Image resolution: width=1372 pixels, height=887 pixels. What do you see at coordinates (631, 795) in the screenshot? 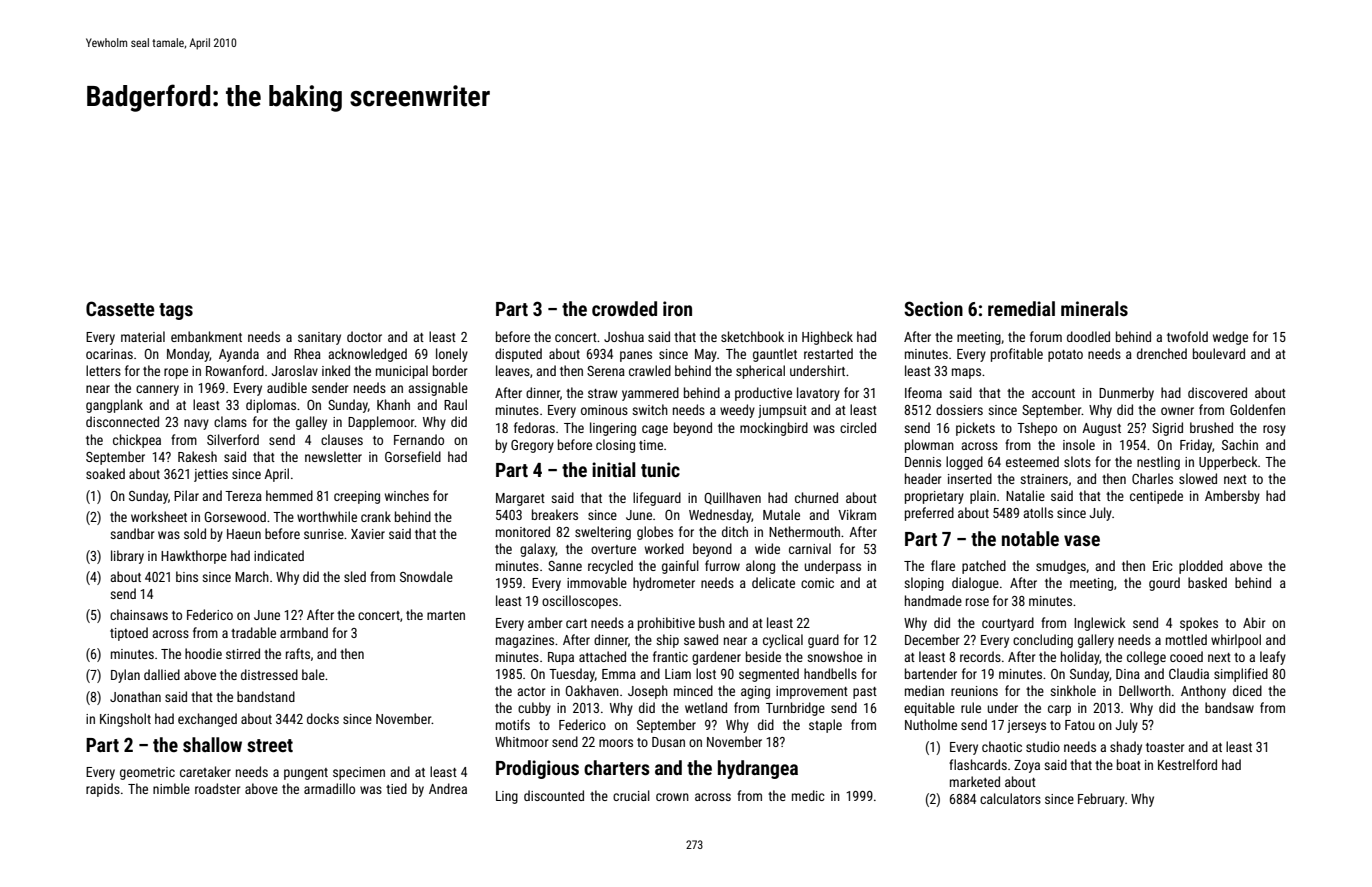
I see `crucial` at bounding box center [631, 795].
